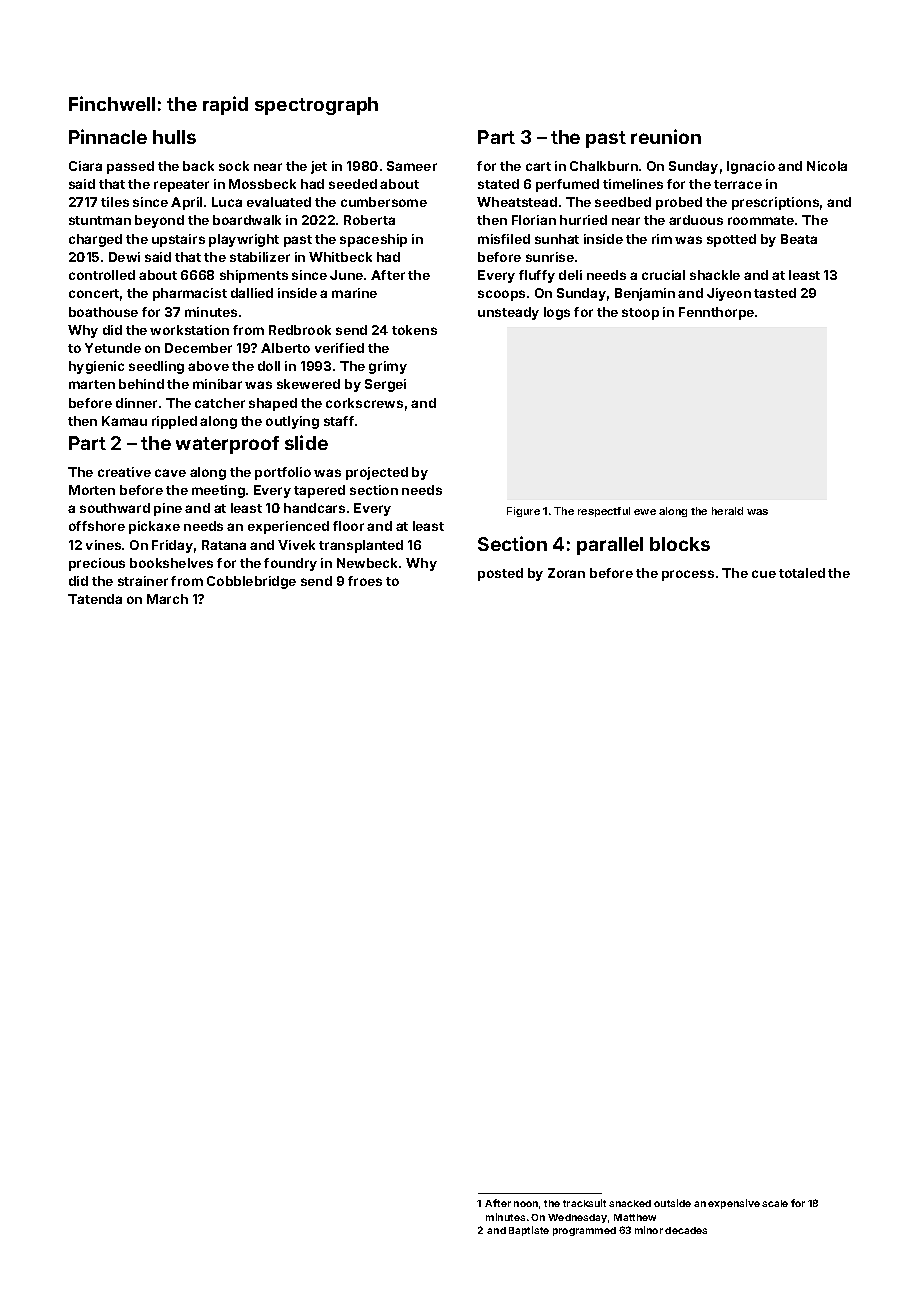 Image resolution: width=924 pixels, height=1308 pixels. What do you see at coordinates (388, 367) in the screenshot?
I see `grimy` at bounding box center [388, 367].
